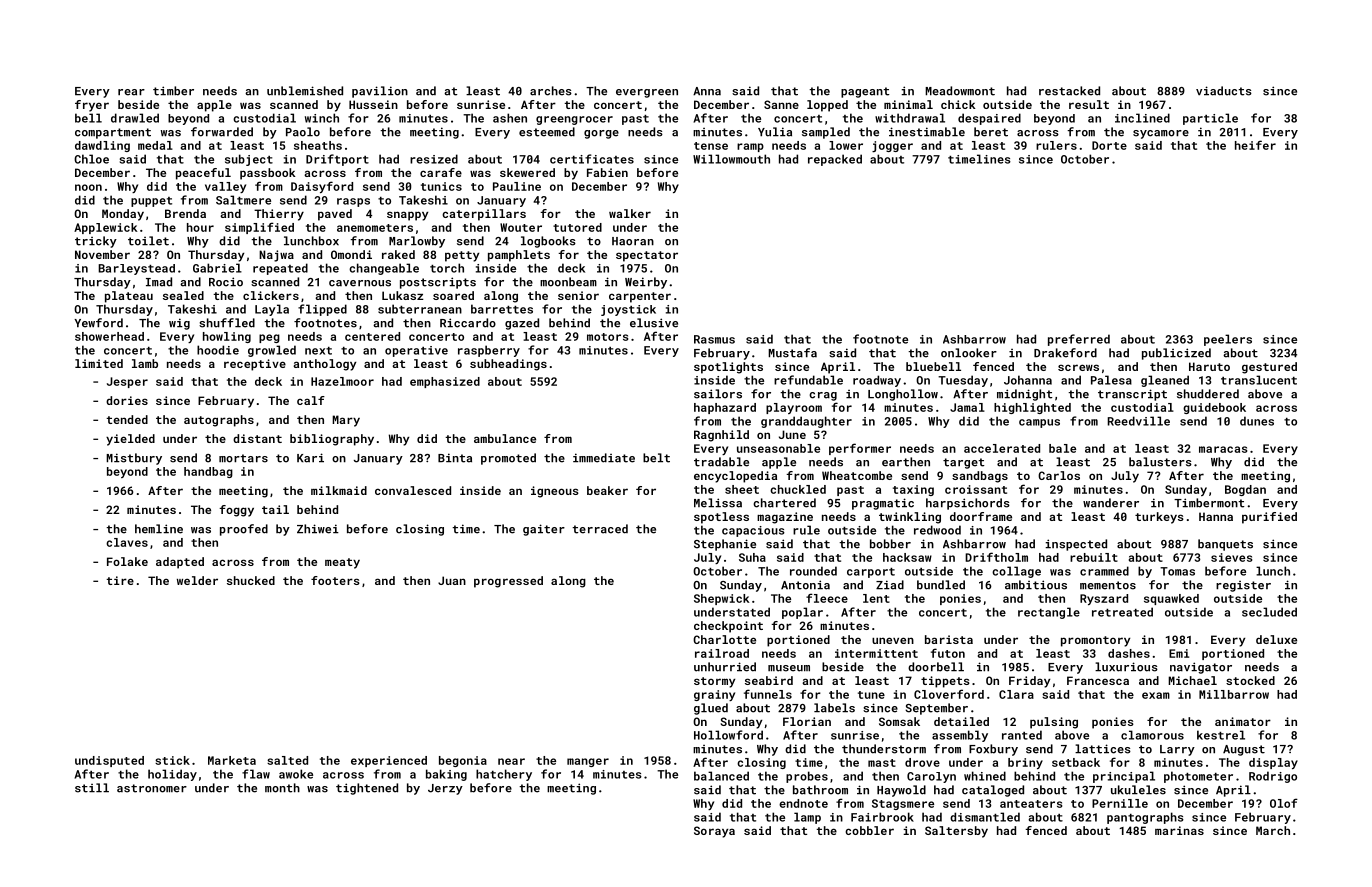 This page has width=1372, height=887. I want to click on unseasonable, so click(778, 448).
